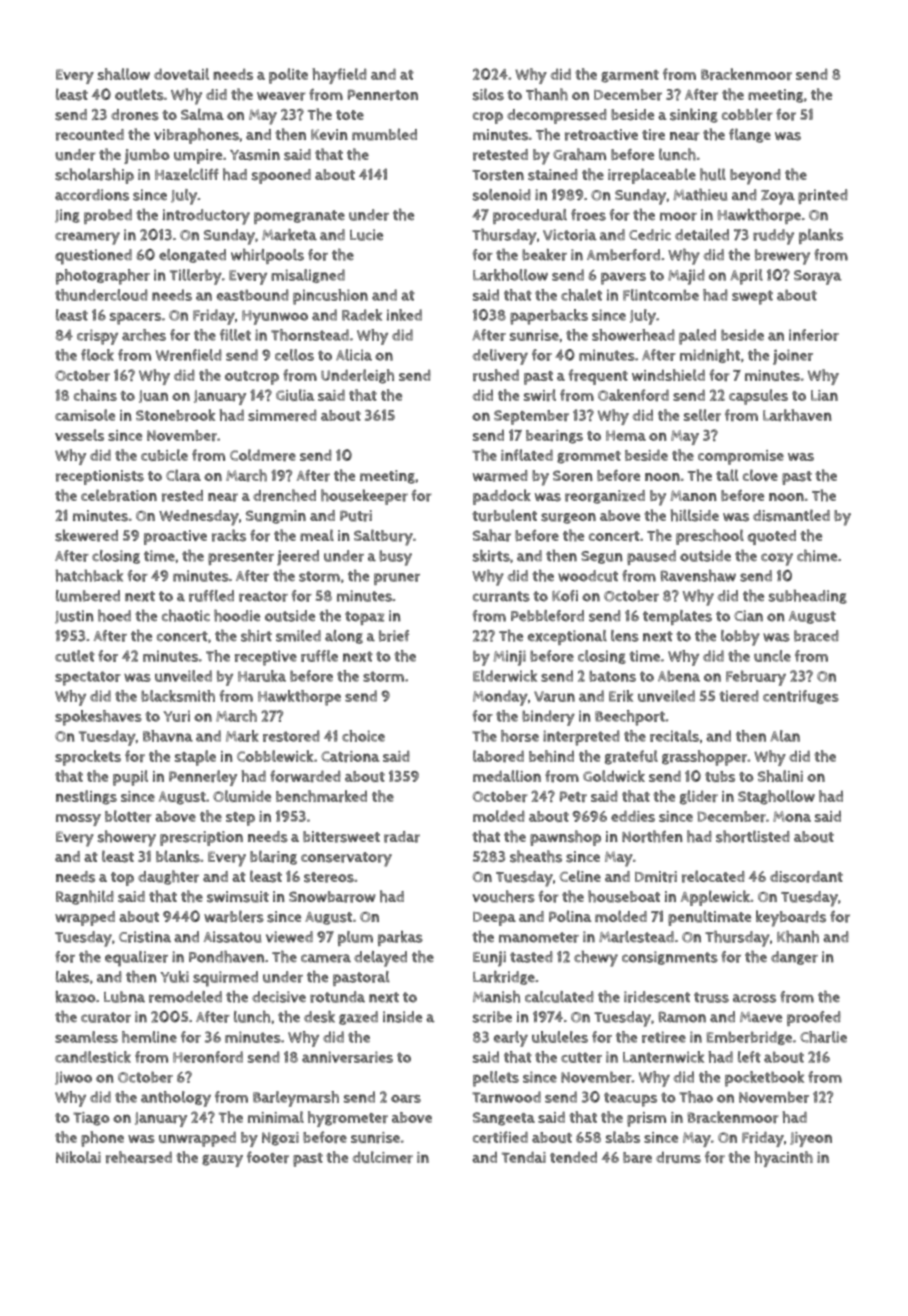  Describe the element at coordinates (709, 918) in the image. I see `penultimate` at that location.
